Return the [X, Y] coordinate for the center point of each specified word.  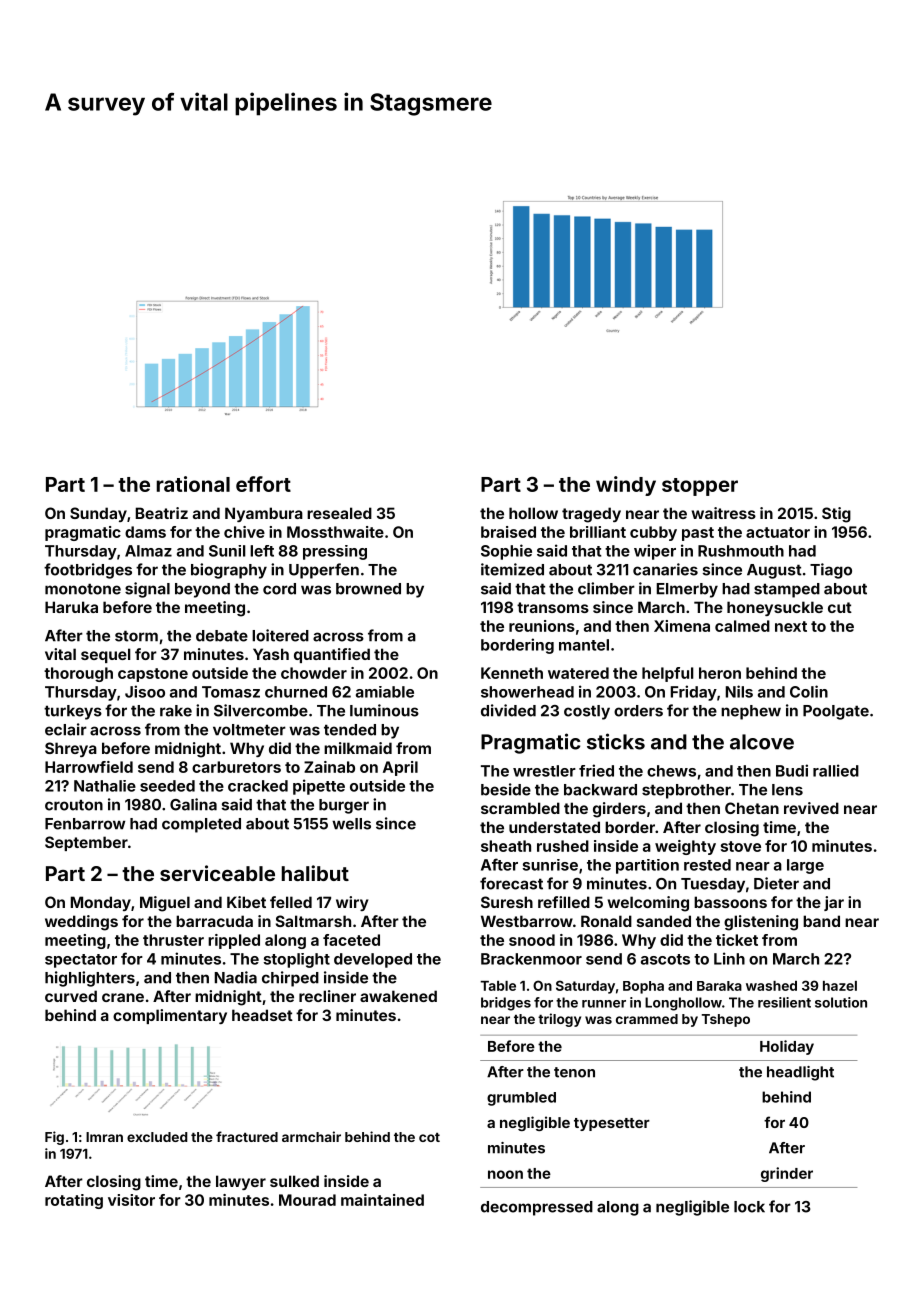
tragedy [591, 515]
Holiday [787, 1047]
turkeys [73, 712]
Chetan [752, 808]
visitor [131, 1200]
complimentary [170, 1016]
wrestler [544, 771]
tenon [574, 1072]
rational [193, 484]
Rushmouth [741, 551]
